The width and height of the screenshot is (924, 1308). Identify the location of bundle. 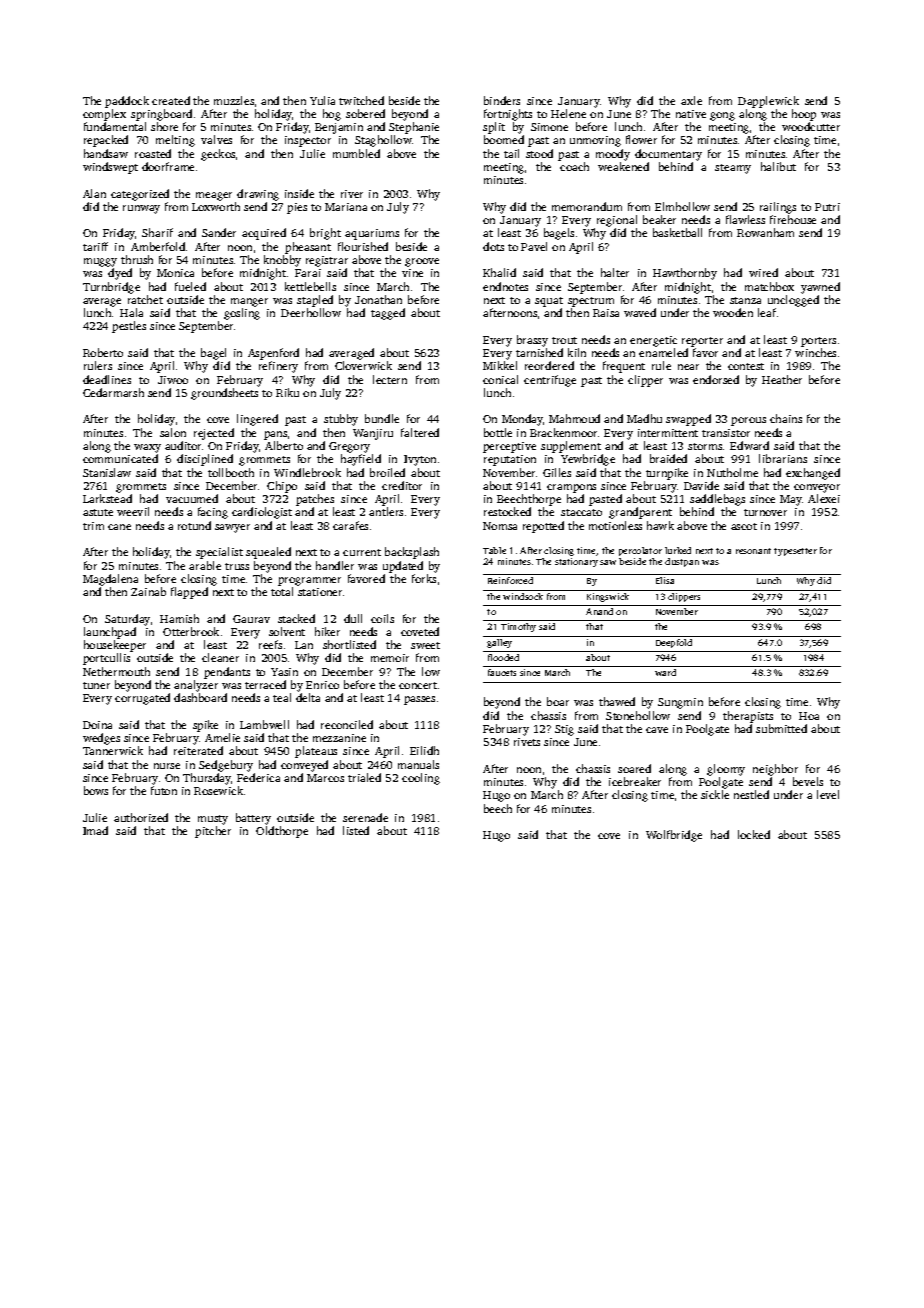
(382, 418).
